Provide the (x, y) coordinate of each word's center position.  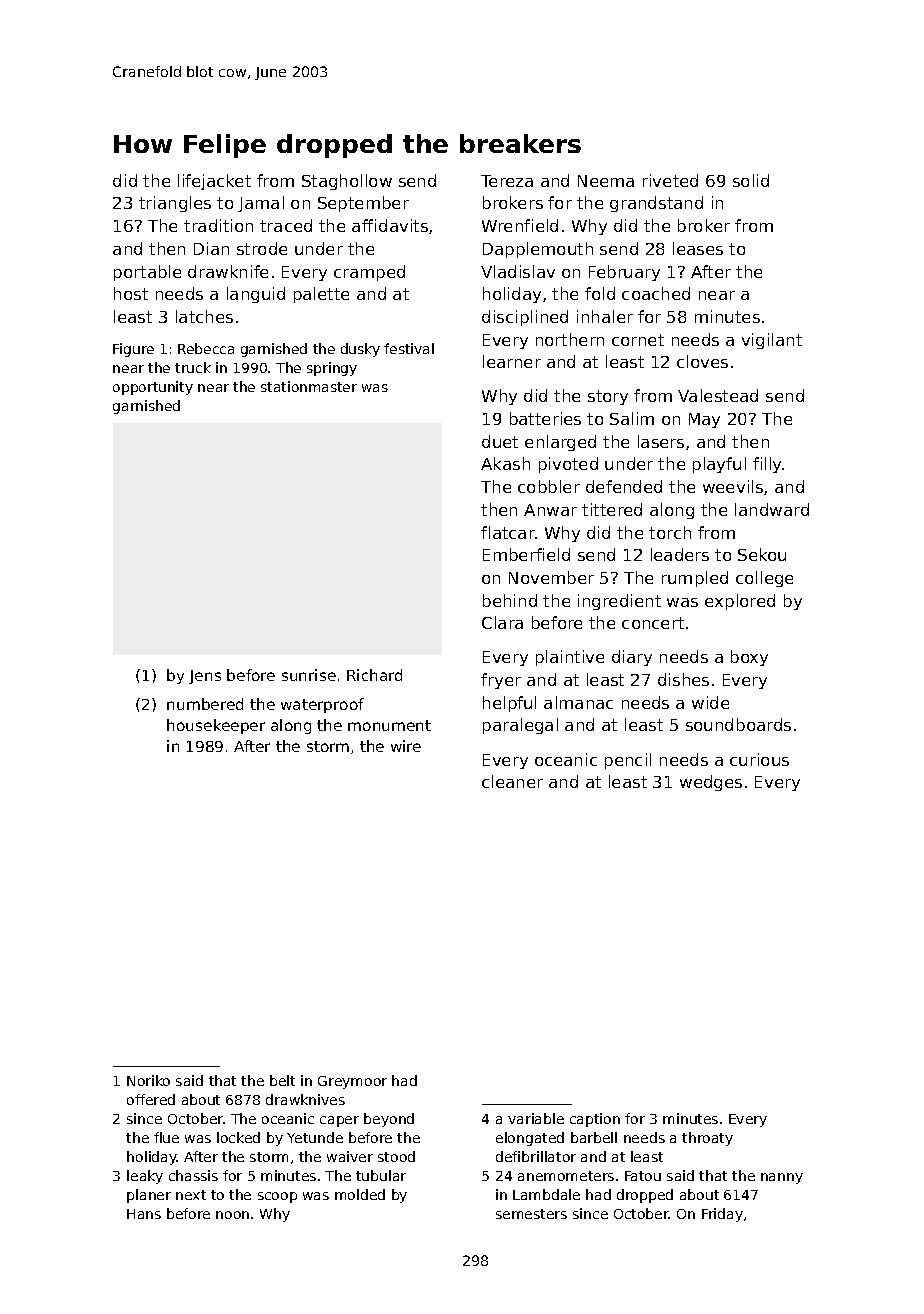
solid (751, 180)
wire (406, 746)
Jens (205, 677)
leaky (145, 1177)
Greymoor (352, 1082)
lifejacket (214, 182)
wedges (711, 783)
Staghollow (347, 182)
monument (389, 725)
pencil (628, 761)
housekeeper (216, 726)
